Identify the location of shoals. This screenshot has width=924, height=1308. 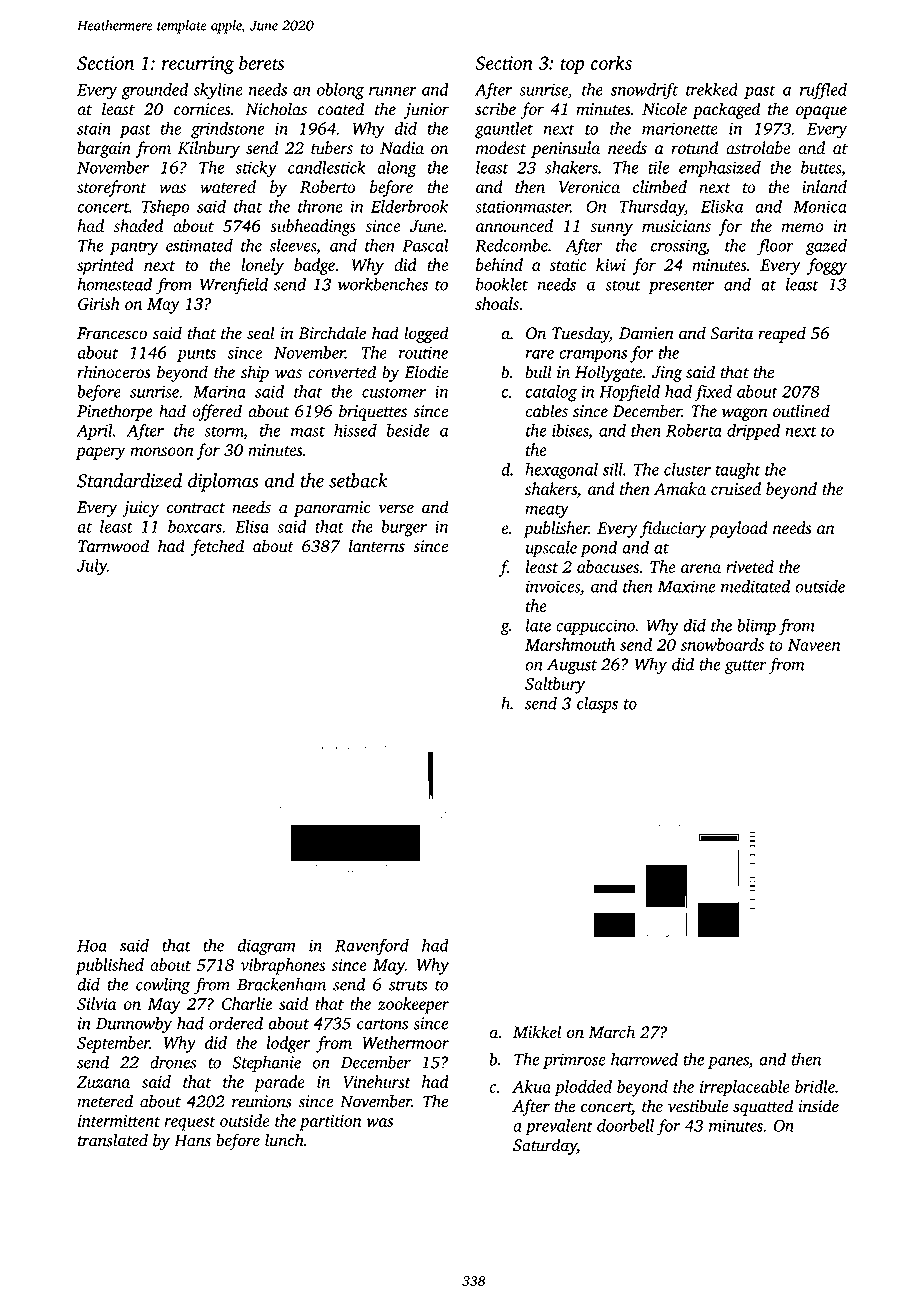
(497, 303).
